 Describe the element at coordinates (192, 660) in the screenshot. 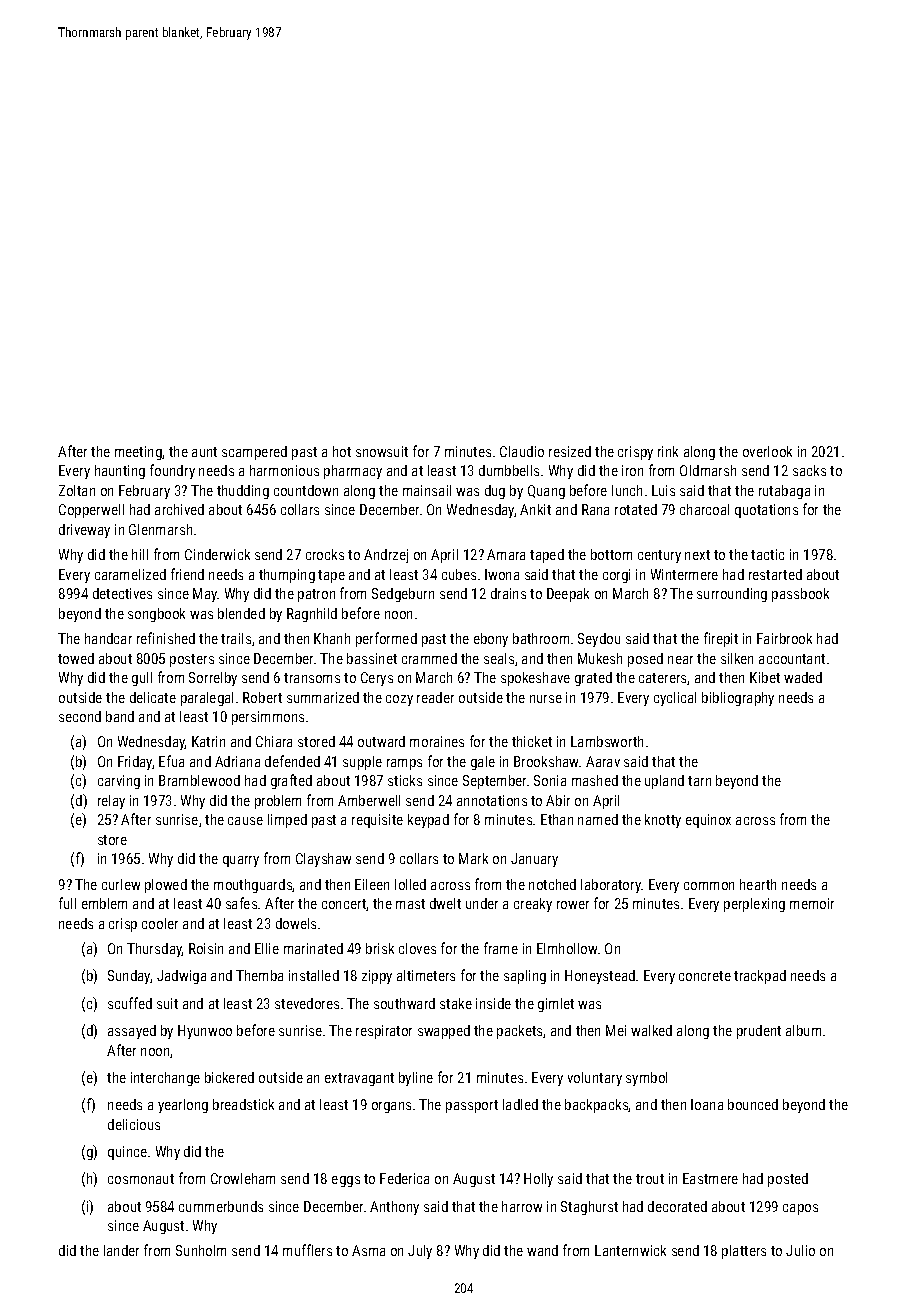

I see `posters` at that location.
